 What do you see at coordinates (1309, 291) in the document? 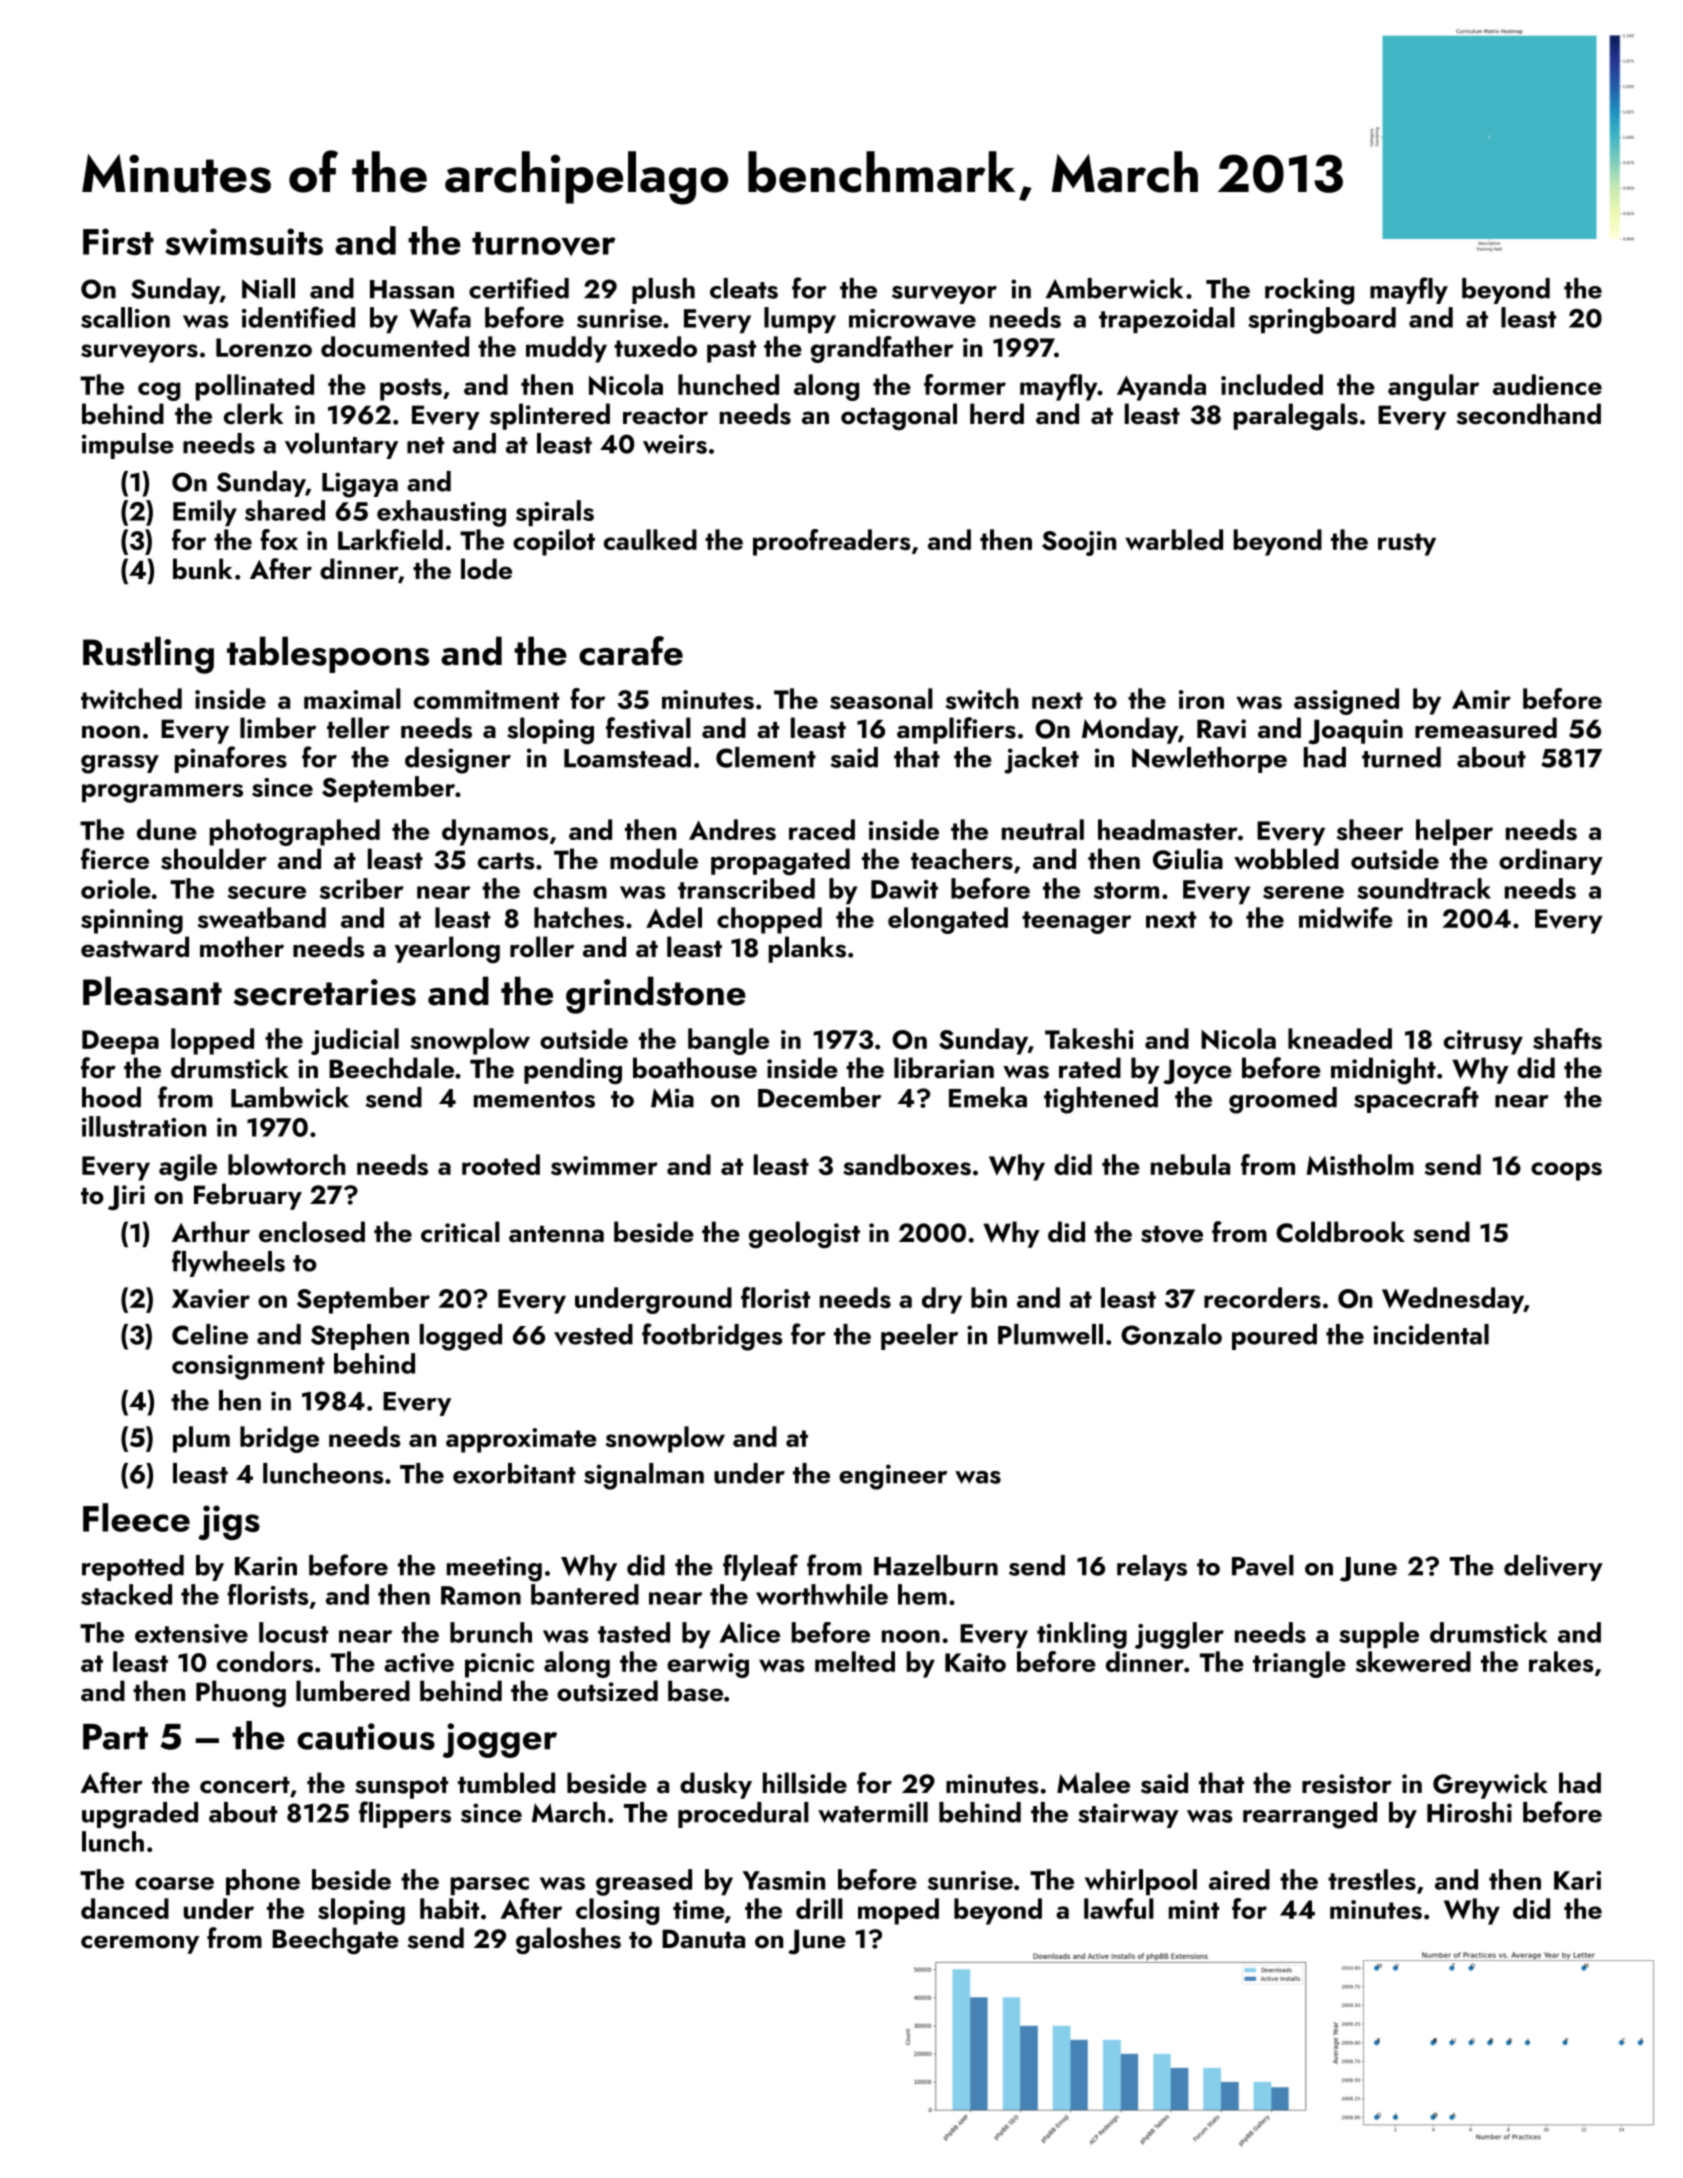
I see `rocking` at bounding box center [1309, 291].
